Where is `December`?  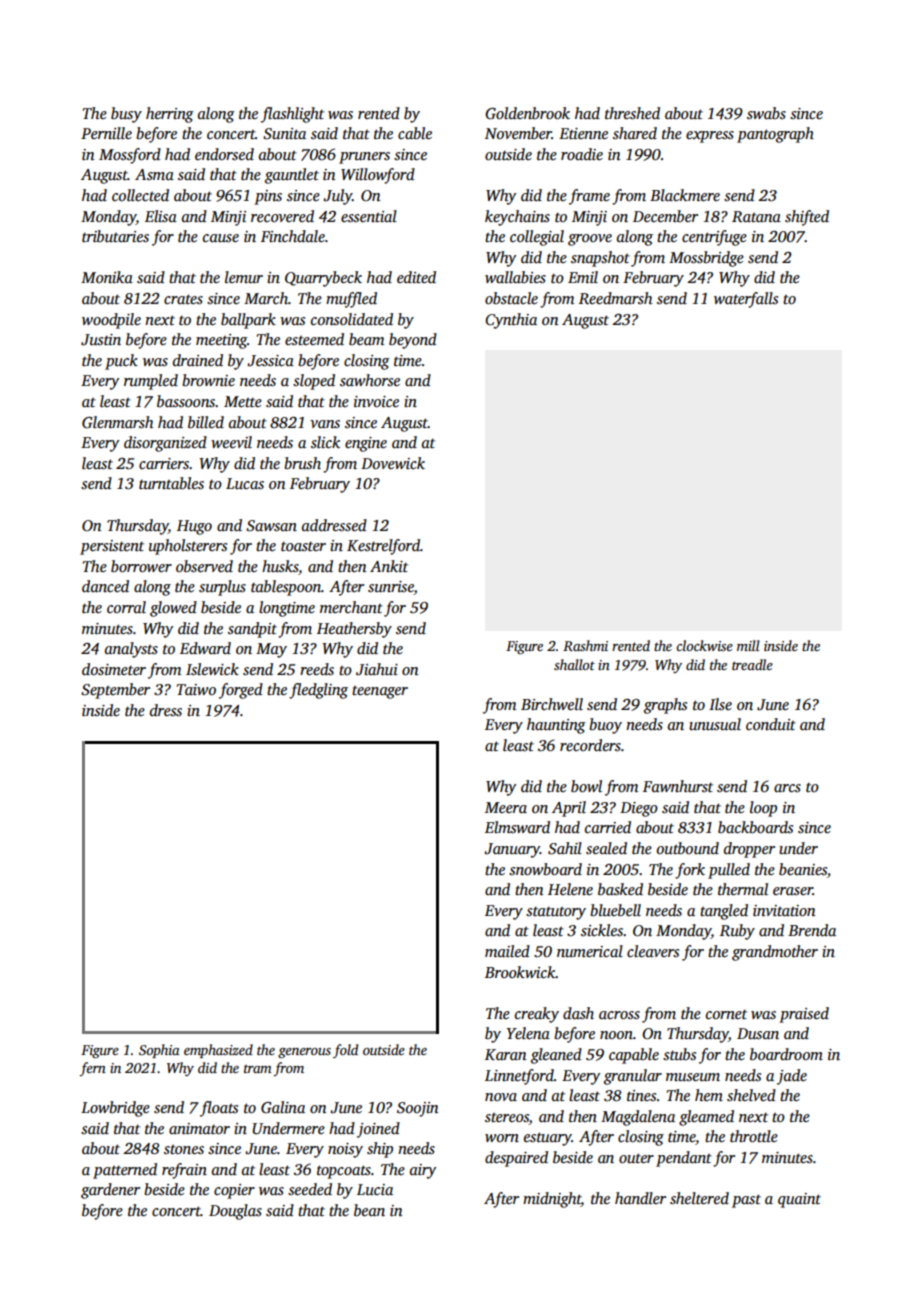 December is located at coordinates (665, 216).
